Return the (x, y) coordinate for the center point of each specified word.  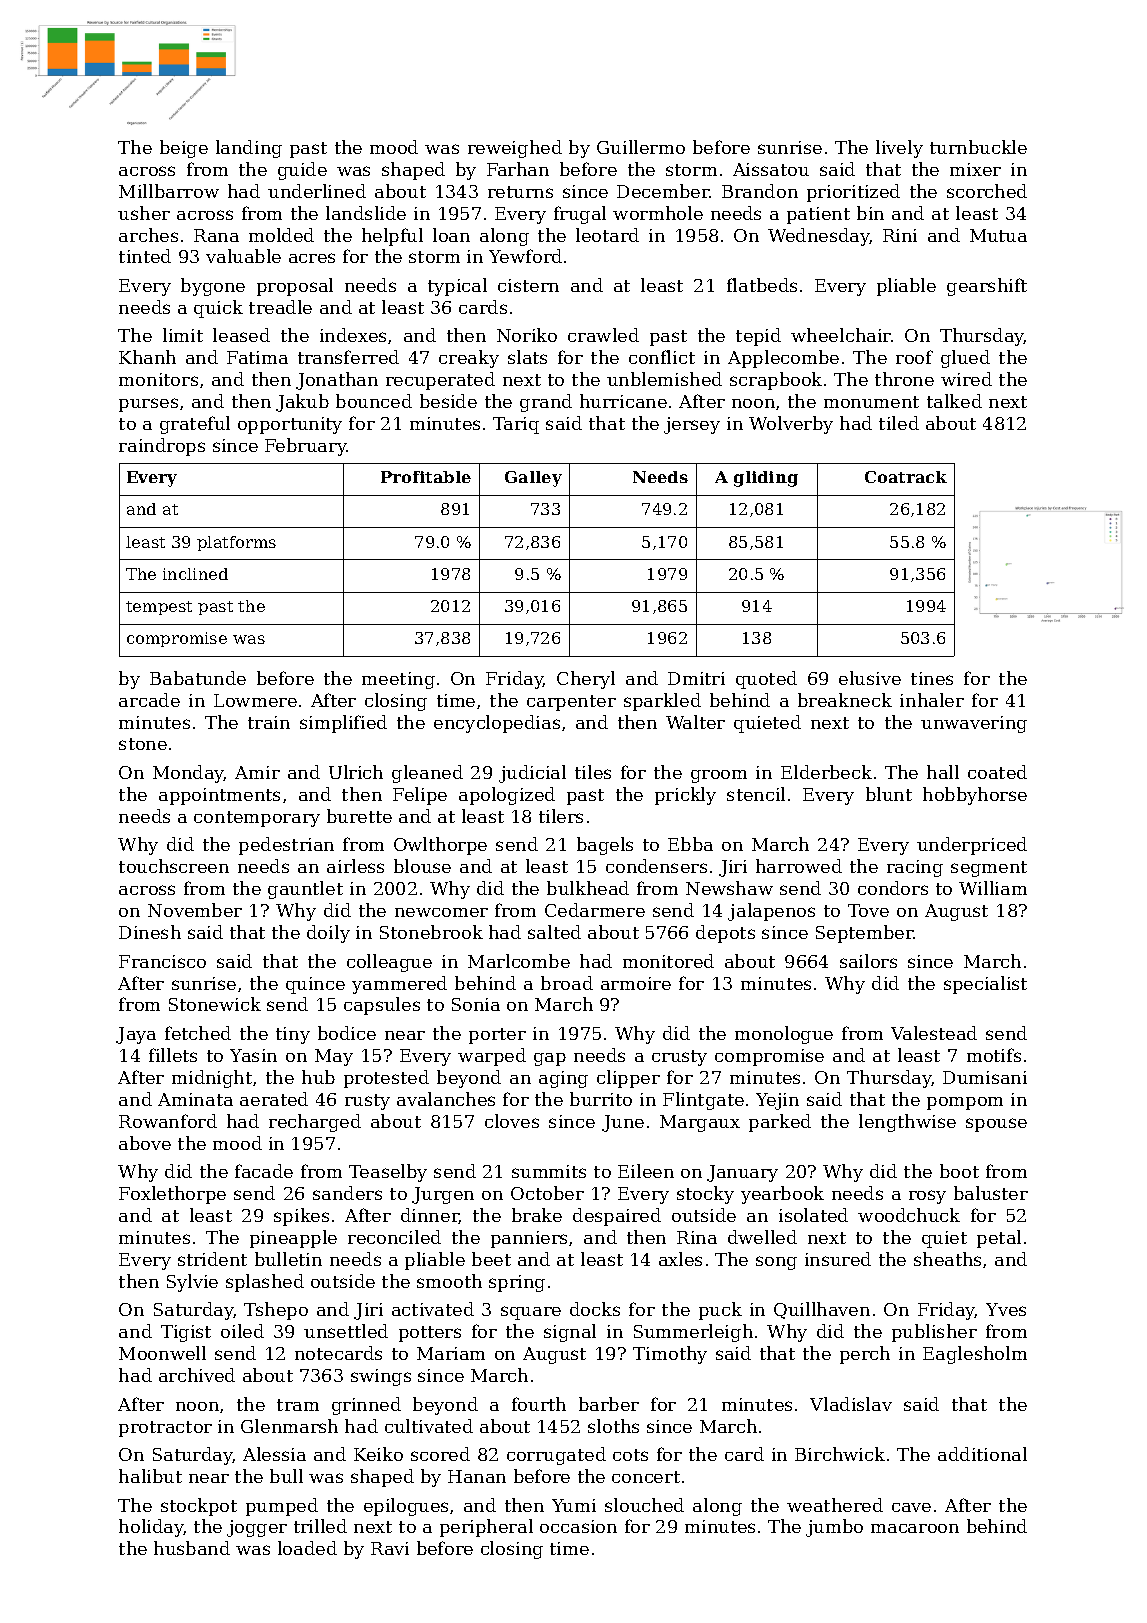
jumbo (834, 1528)
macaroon (915, 1528)
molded (281, 235)
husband (192, 1548)
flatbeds (762, 285)
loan (451, 235)
